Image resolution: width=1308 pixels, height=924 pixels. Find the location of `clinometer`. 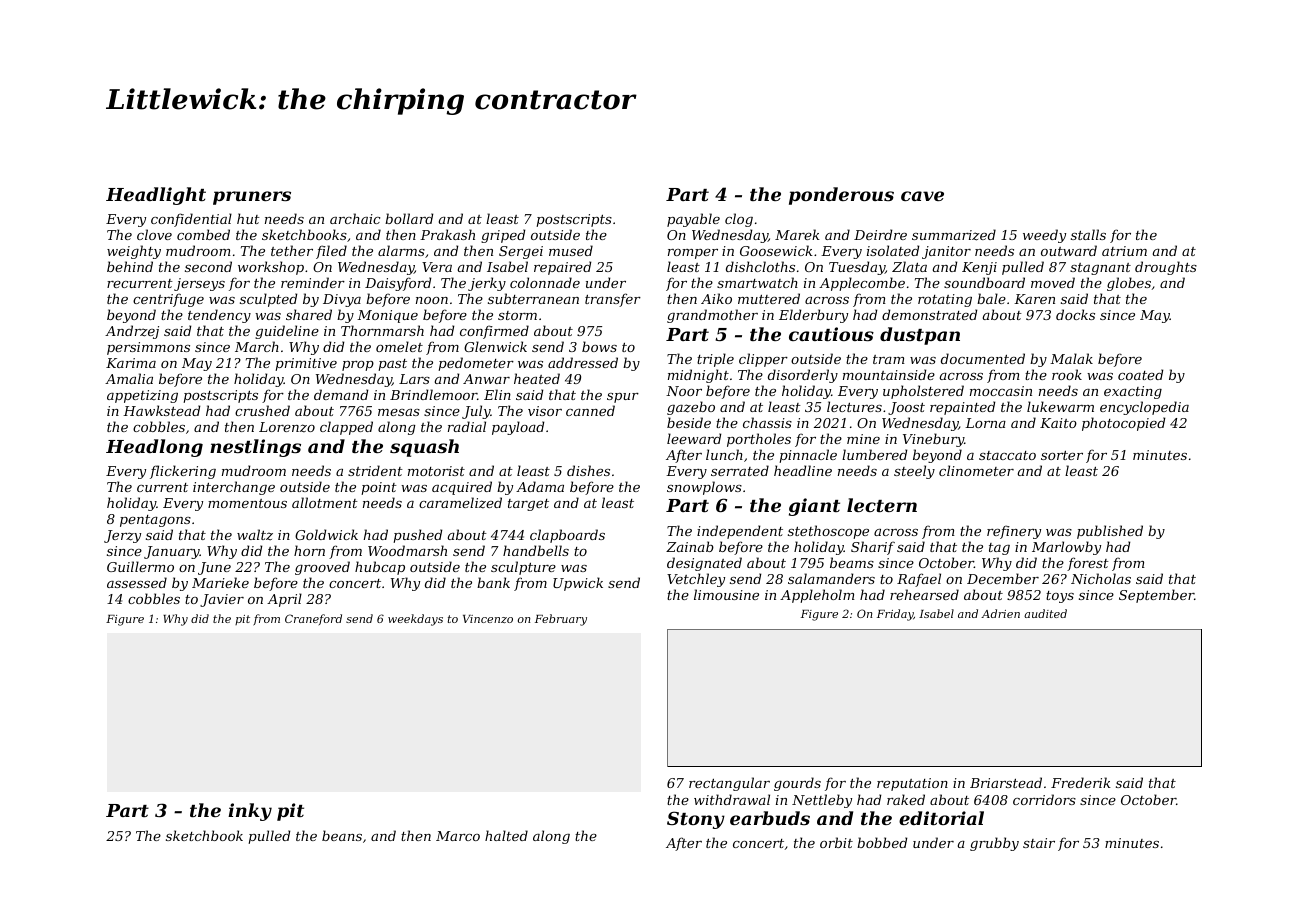

clinometer is located at coordinates (976, 470).
